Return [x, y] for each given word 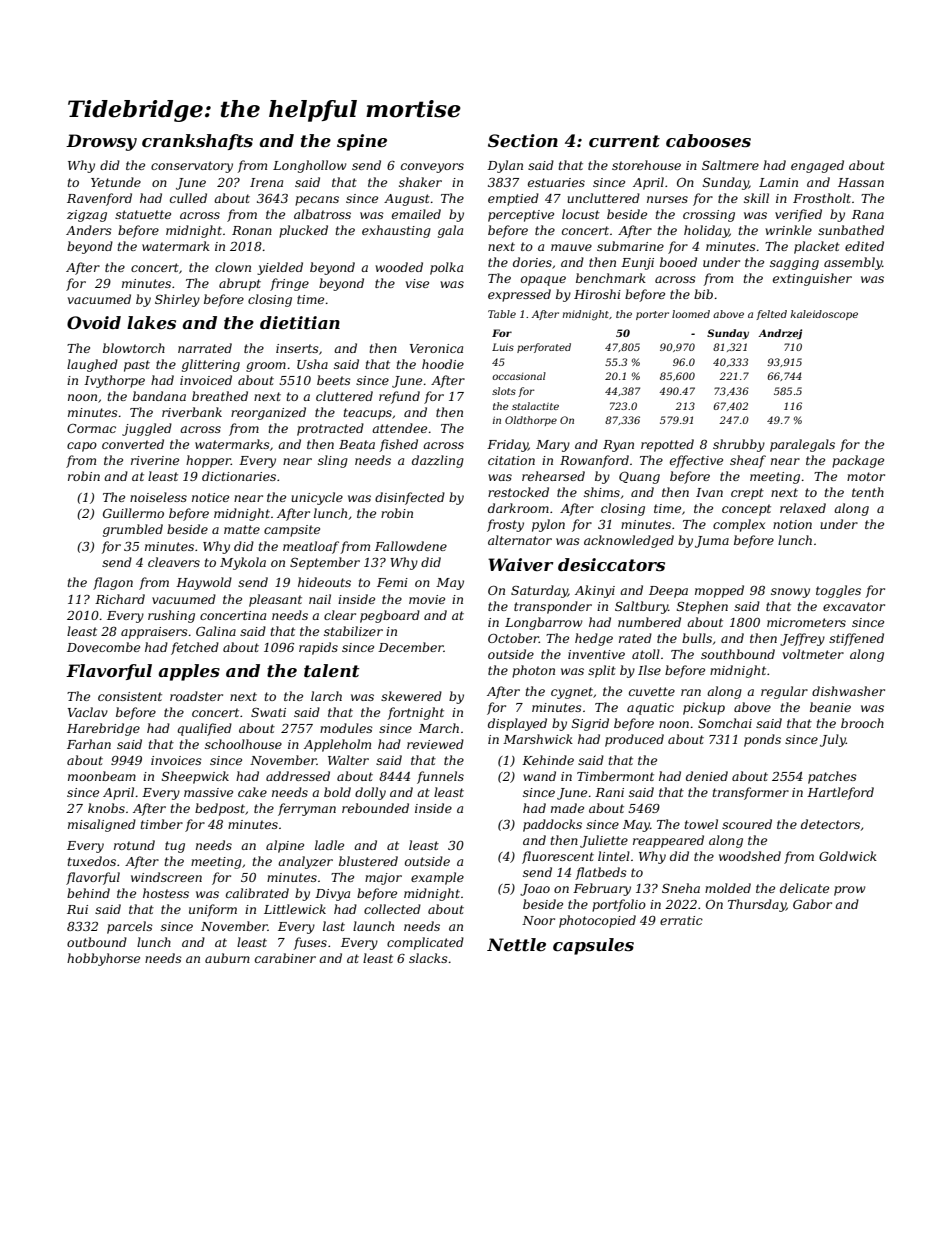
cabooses [708, 140]
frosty [505, 525]
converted [133, 444]
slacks [428, 958]
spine [362, 142]
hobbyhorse [103, 959]
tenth [868, 492]
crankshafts [197, 142]
